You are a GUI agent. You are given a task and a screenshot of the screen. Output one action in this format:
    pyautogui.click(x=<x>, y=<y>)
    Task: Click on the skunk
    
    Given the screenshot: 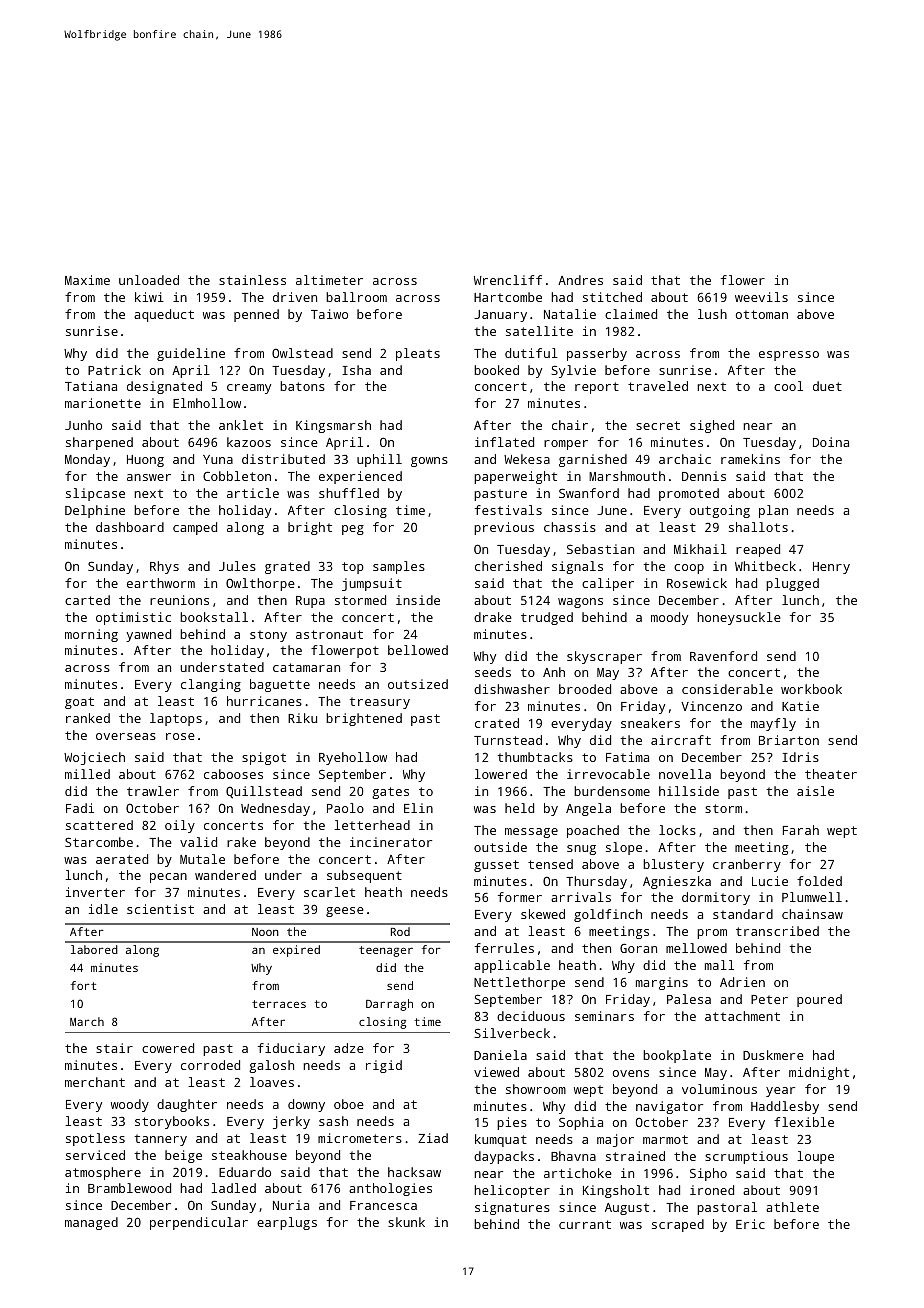 What is the action you would take?
    pyautogui.click(x=406, y=1222)
